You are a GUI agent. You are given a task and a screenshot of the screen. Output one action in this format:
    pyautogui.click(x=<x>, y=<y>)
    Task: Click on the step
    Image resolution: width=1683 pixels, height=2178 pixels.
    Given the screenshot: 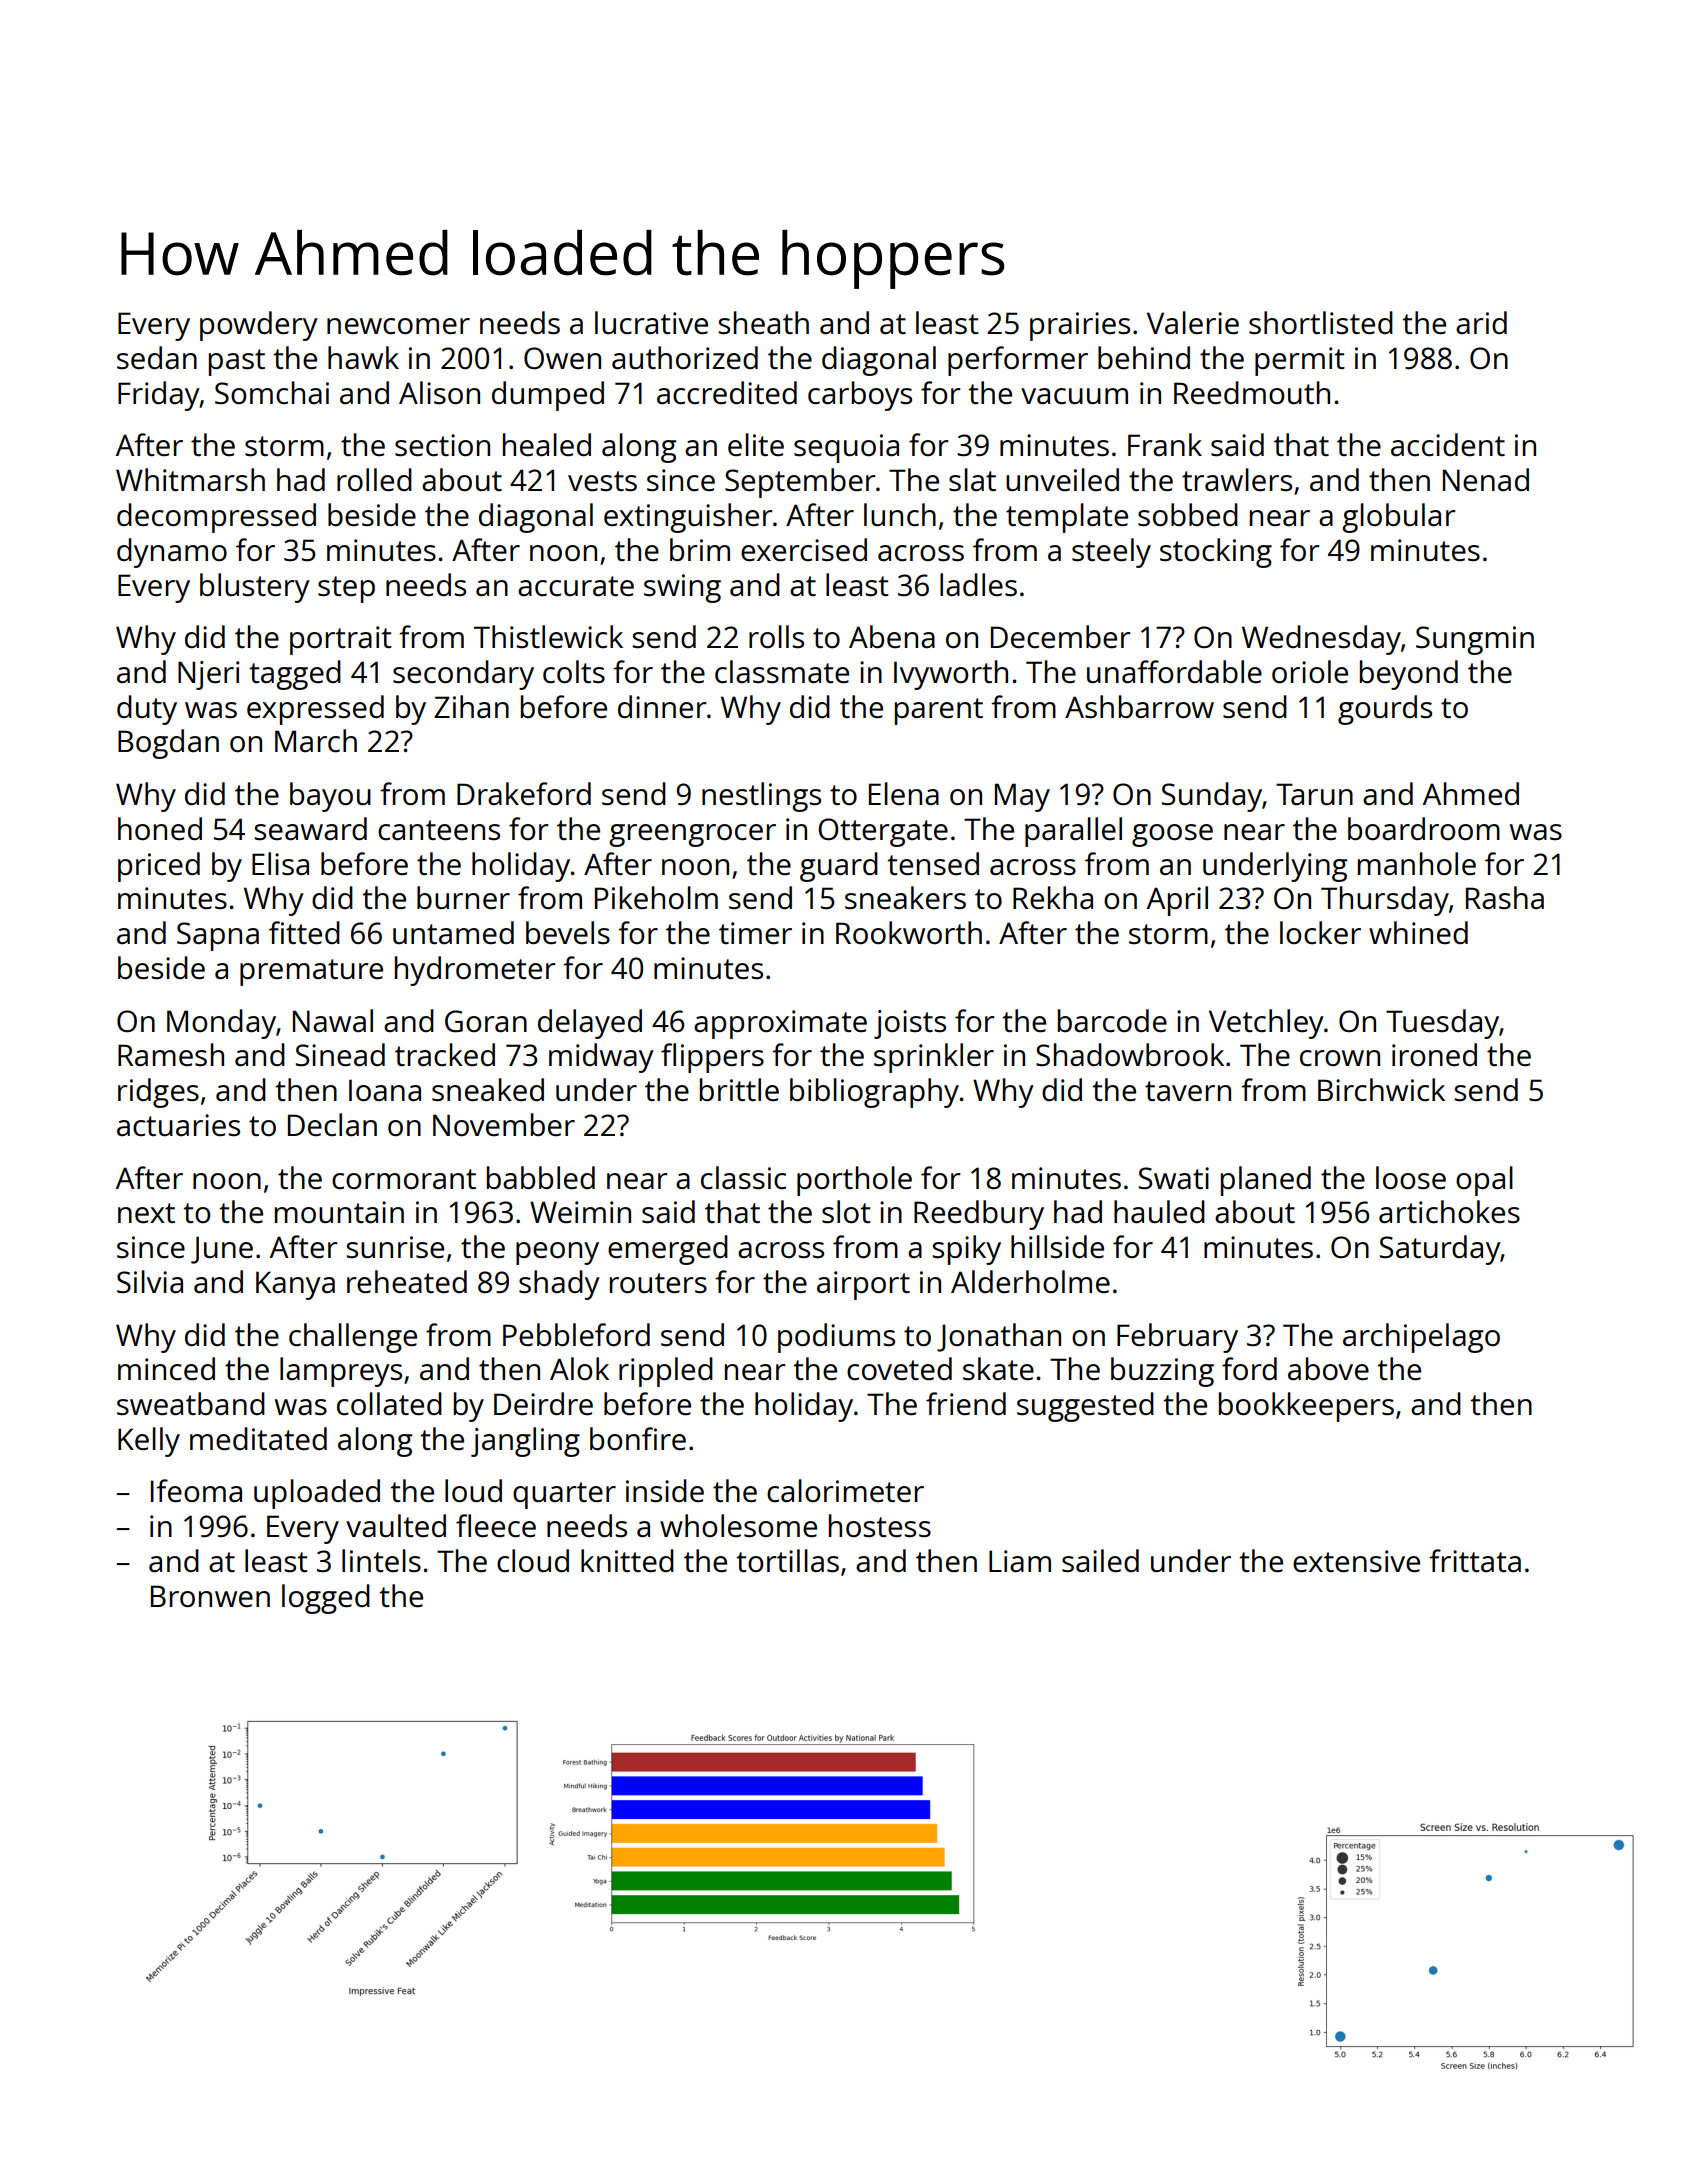 What is the action you would take?
    pyautogui.click(x=346, y=589)
